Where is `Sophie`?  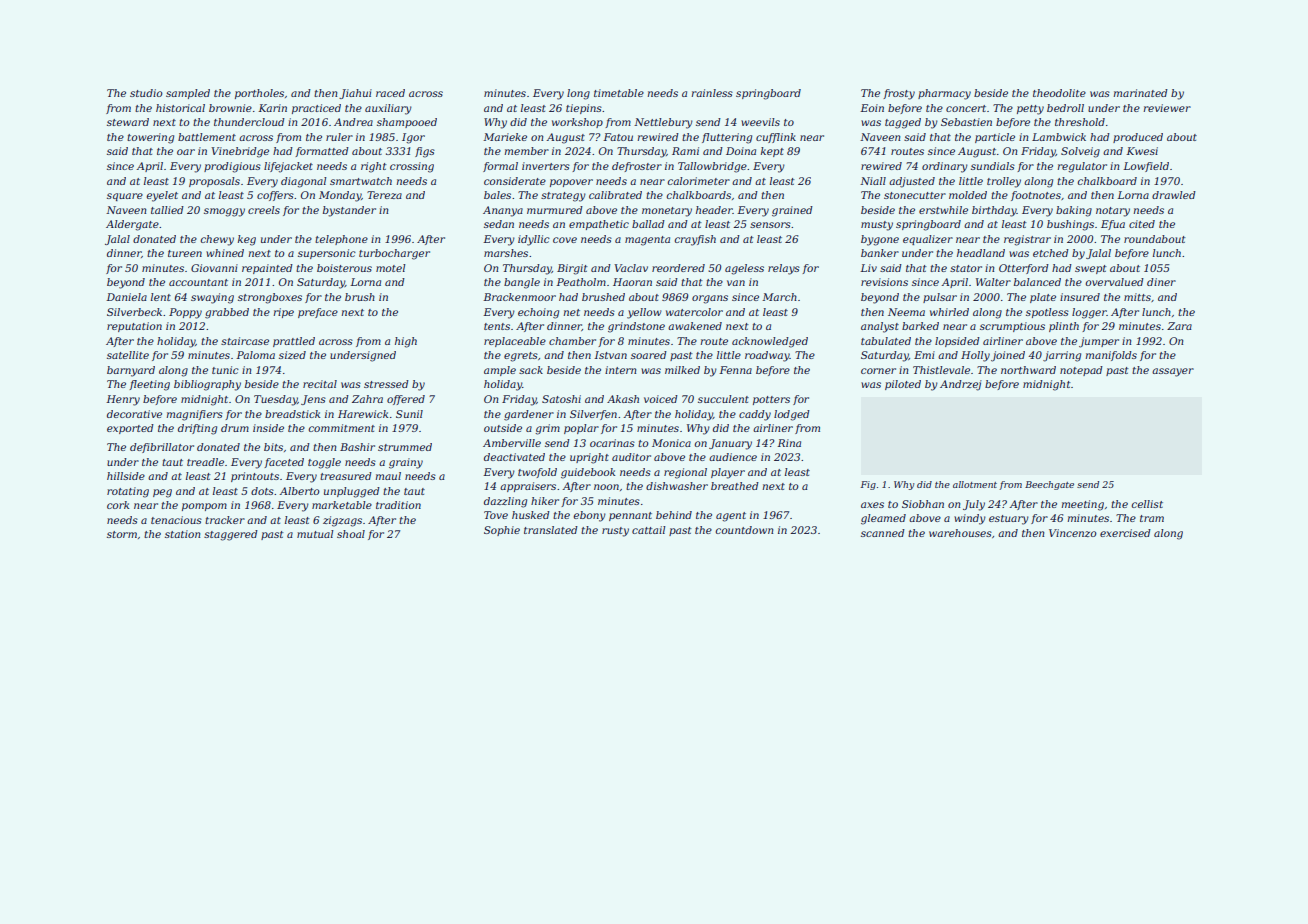 Sophie is located at coordinates (502, 531).
